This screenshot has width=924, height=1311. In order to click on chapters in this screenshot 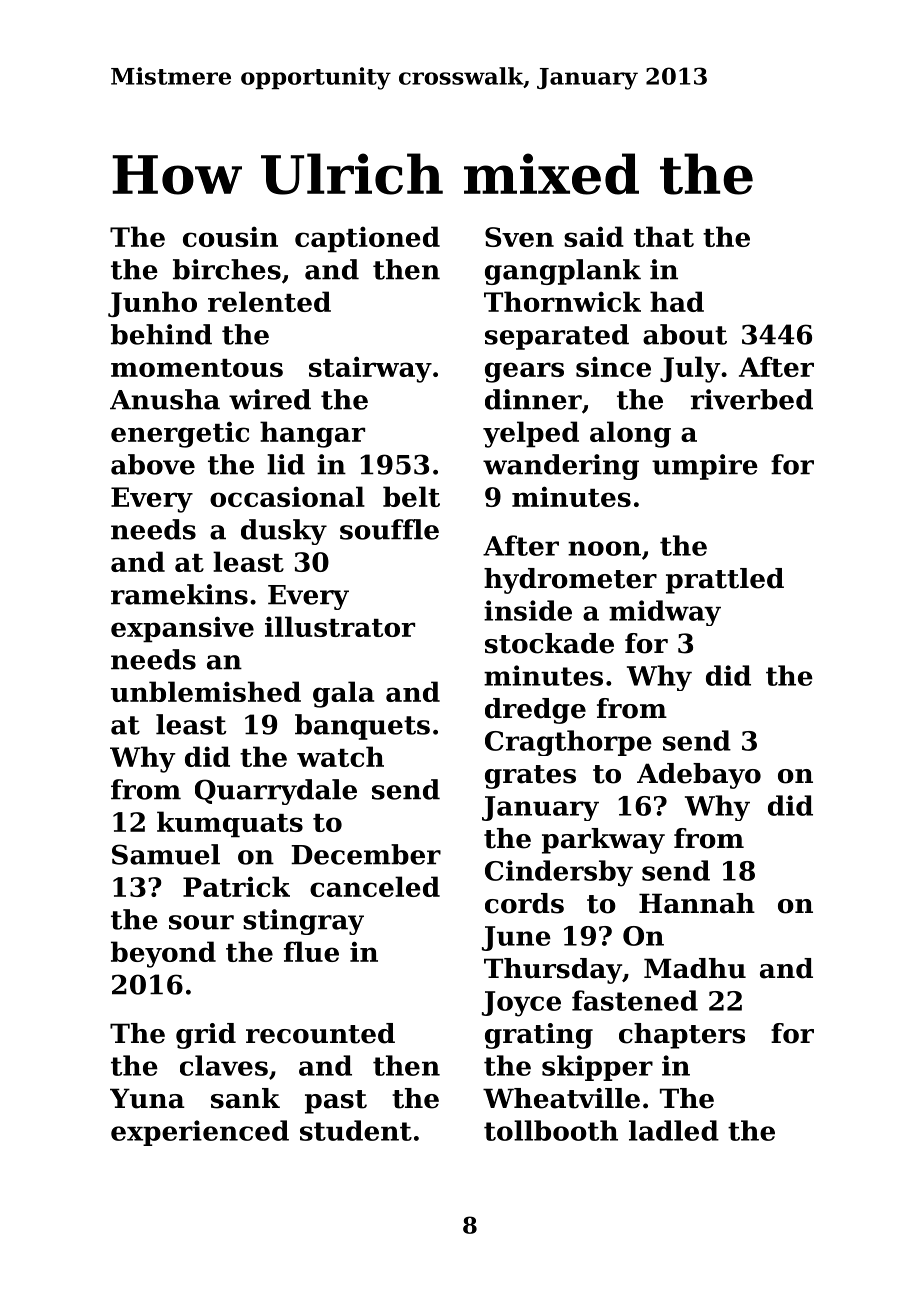, I will do `click(682, 1036)`.
